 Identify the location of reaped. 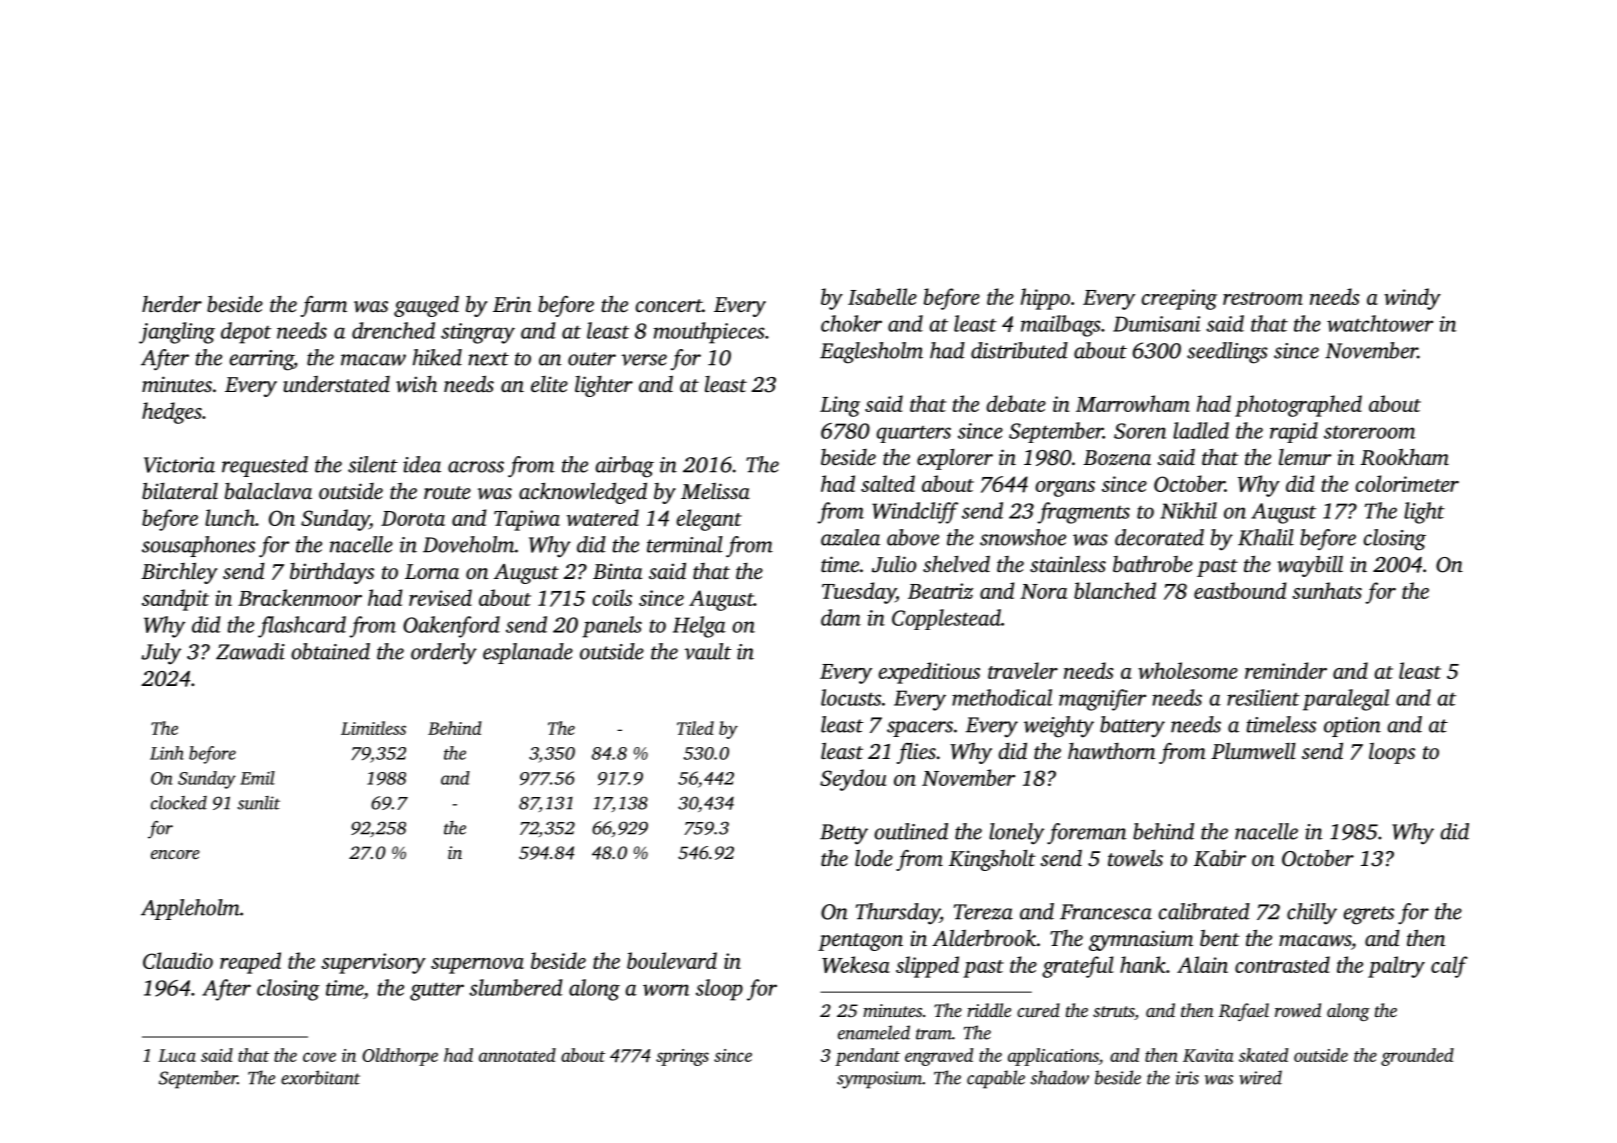
(250, 963).
